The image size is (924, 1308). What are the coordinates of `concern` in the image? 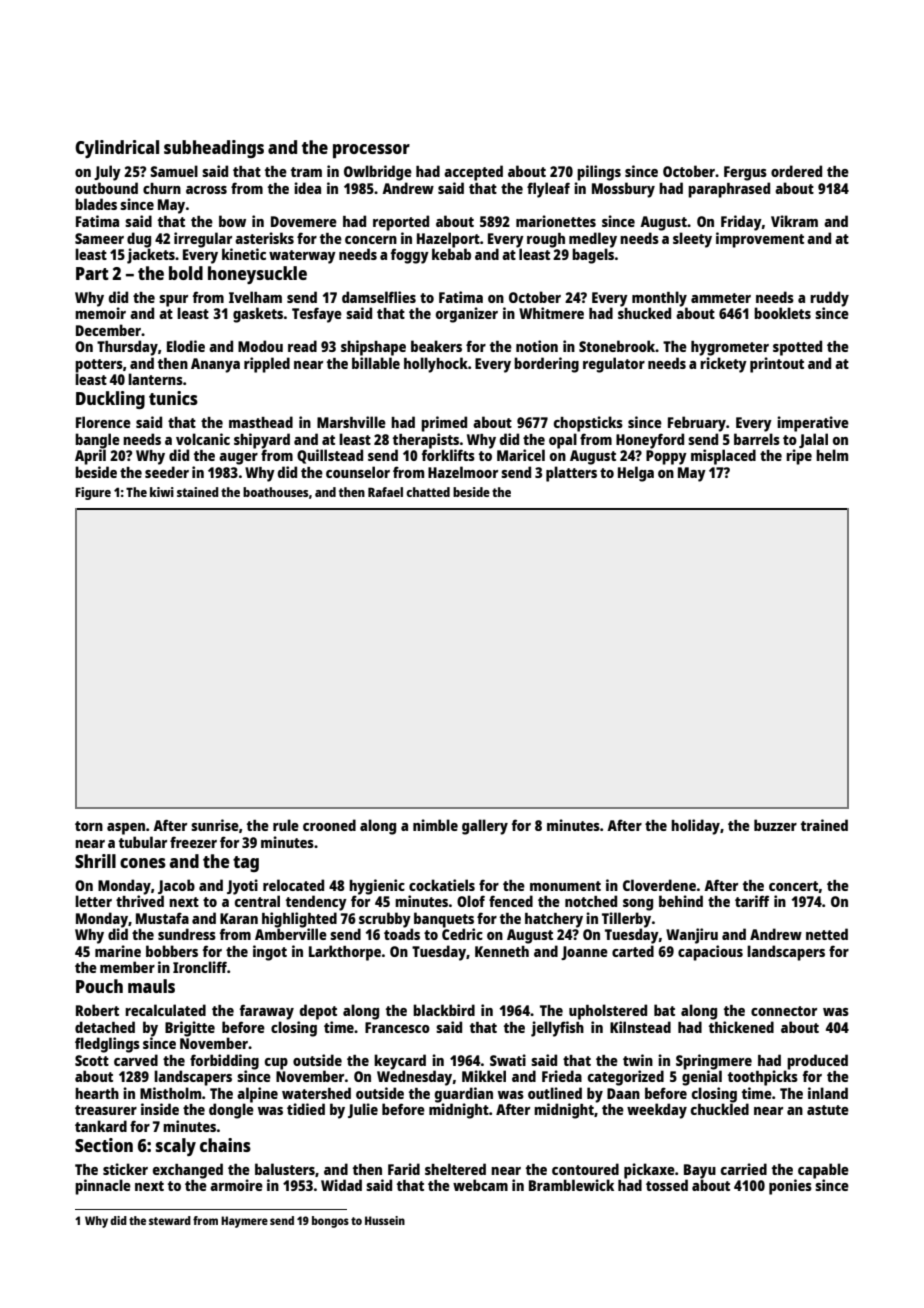 It's located at (371, 240).
